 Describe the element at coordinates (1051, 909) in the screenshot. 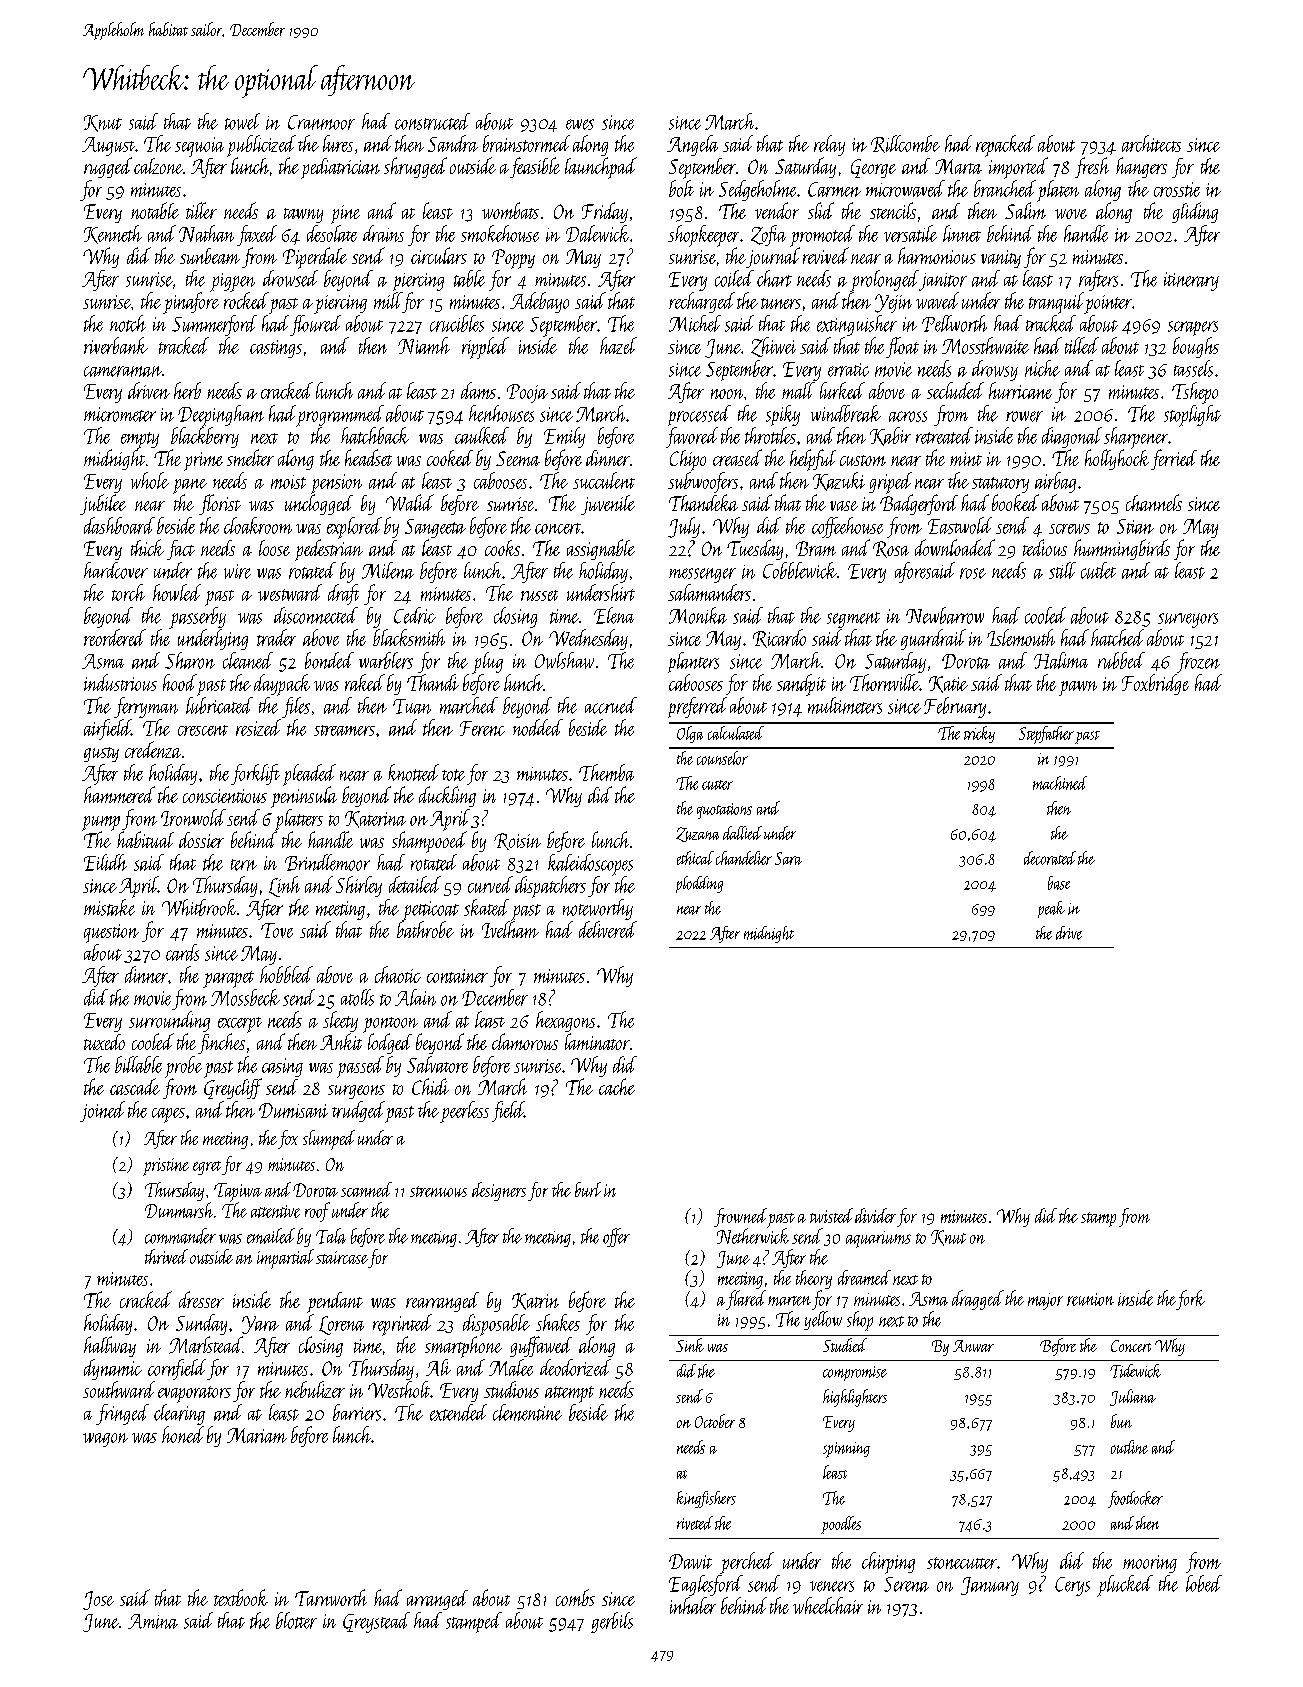

I see `peak` at that location.
